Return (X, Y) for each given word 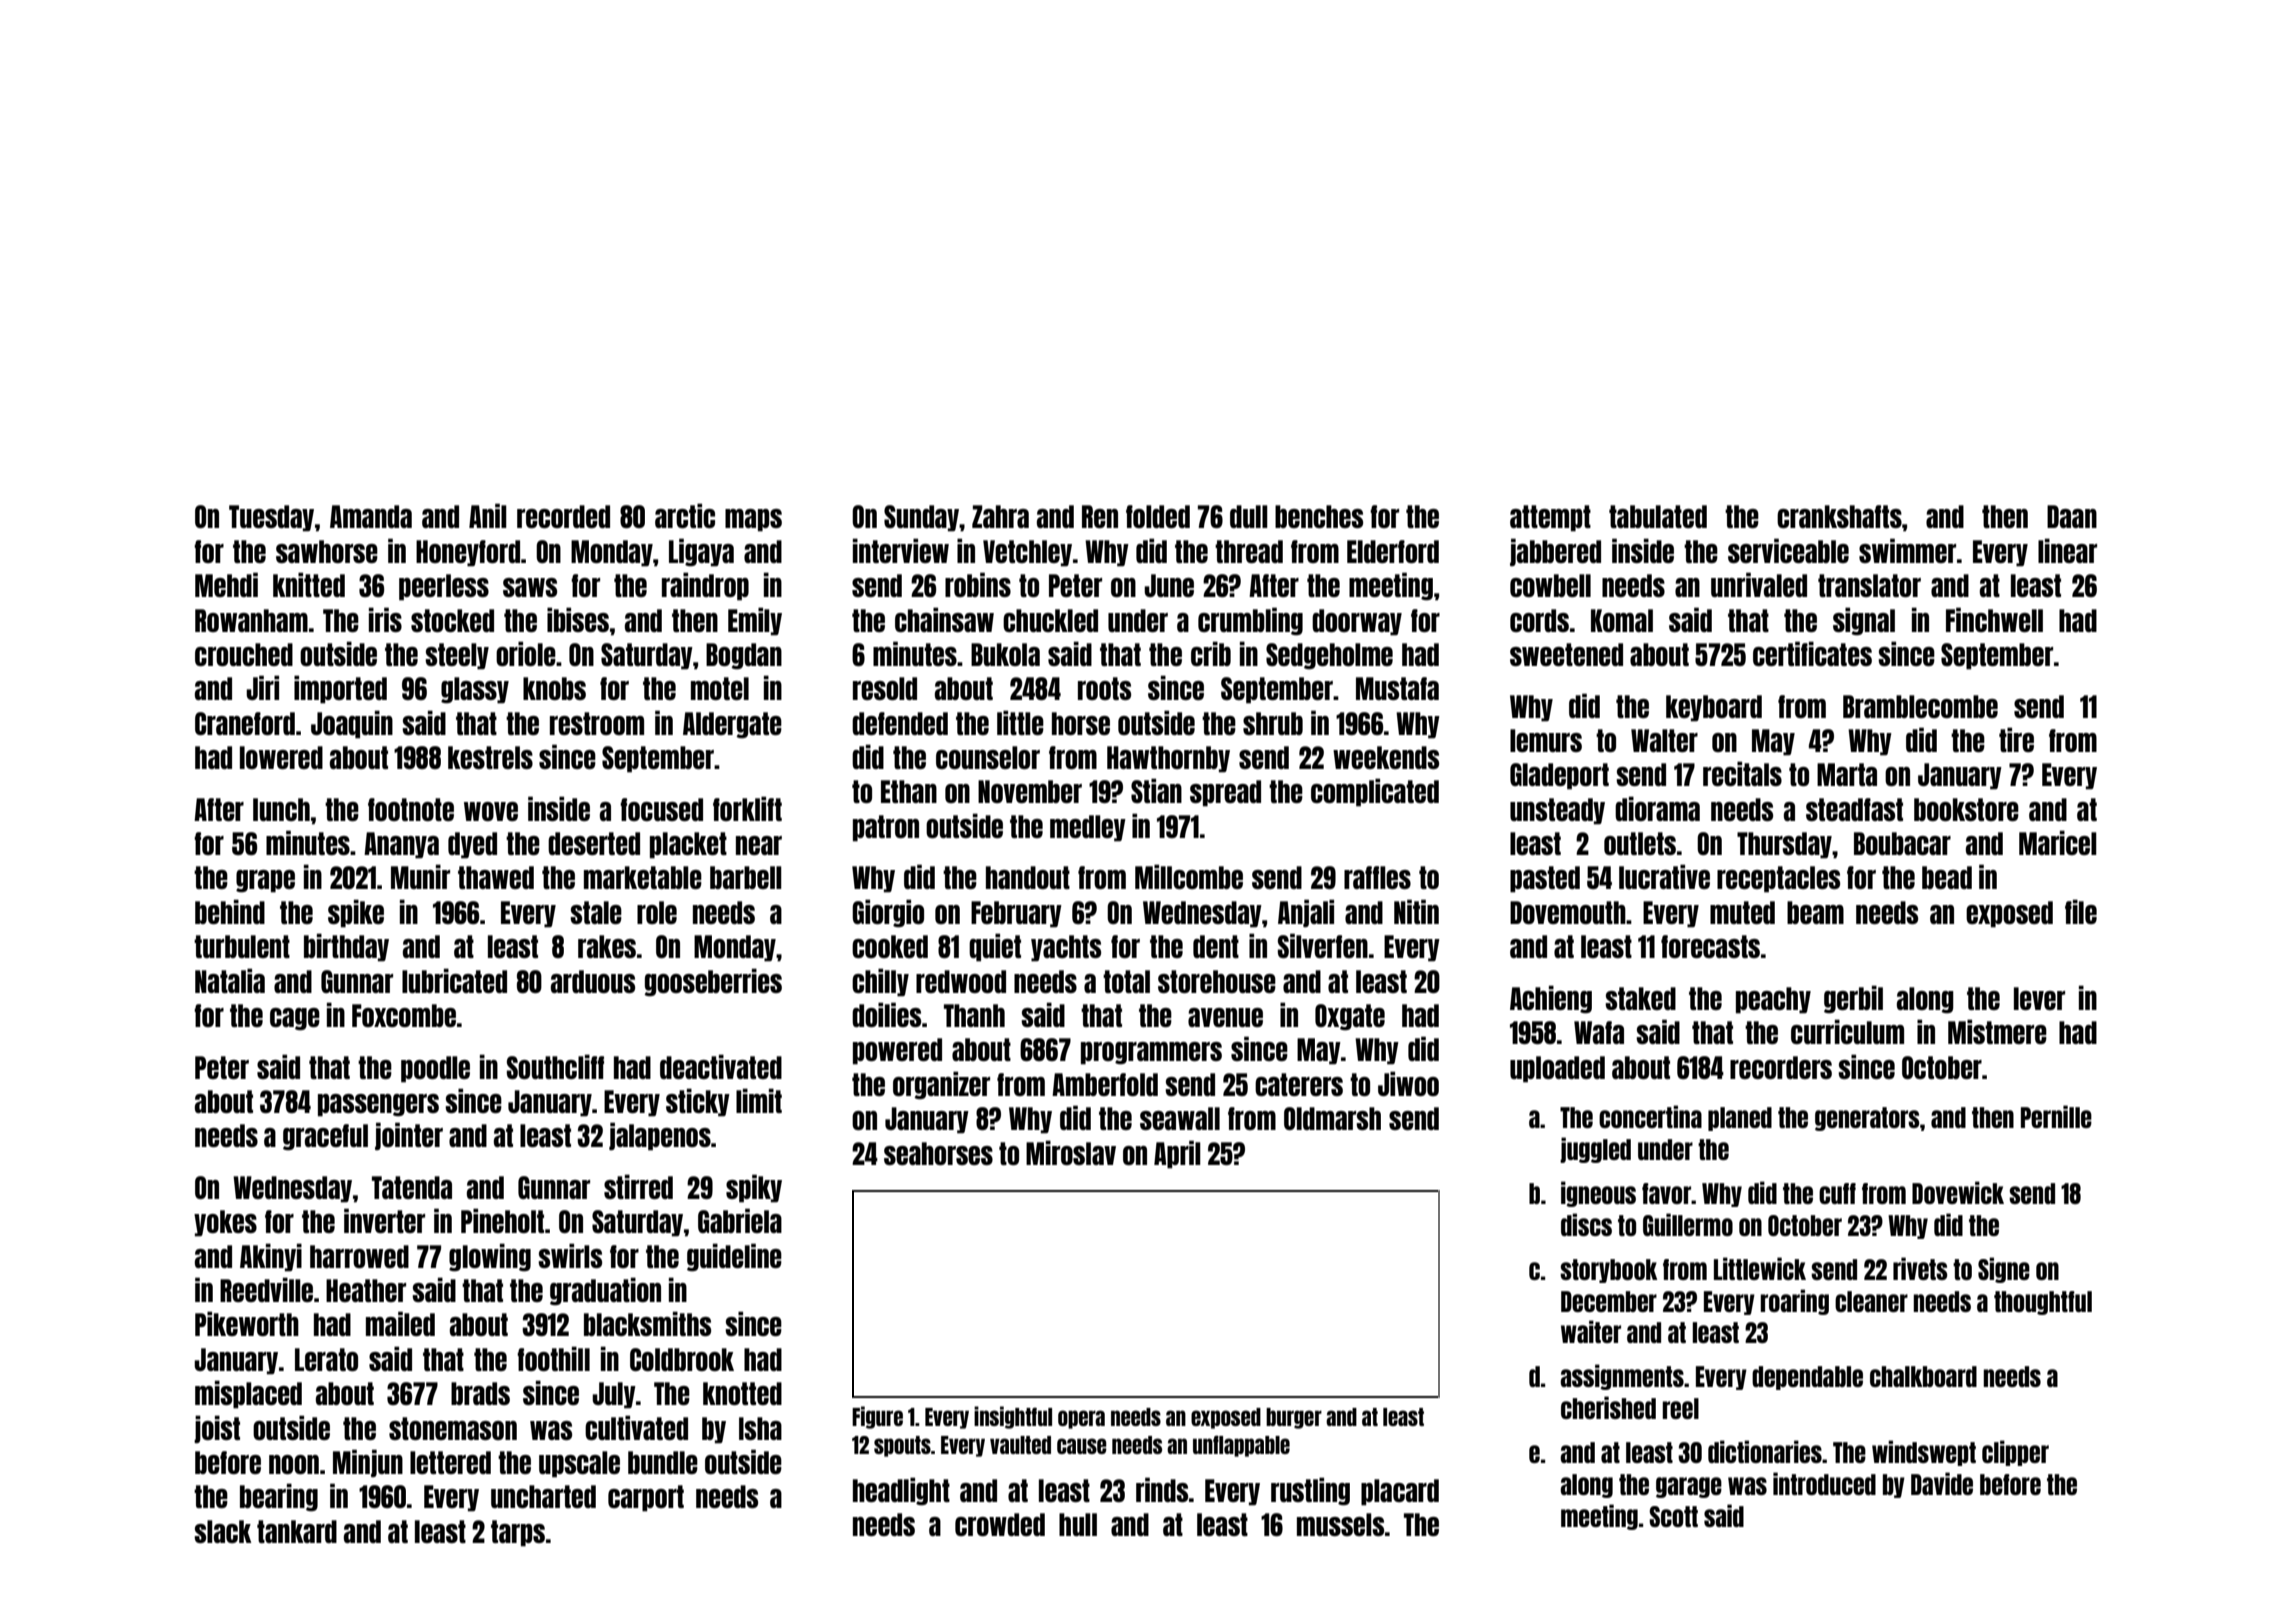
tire (2016, 739)
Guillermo (1688, 1224)
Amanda (371, 516)
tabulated (1658, 516)
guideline (734, 1257)
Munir (420, 876)
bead (1947, 877)
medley (1088, 828)
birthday (346, 947)
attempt (1550, 518)
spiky (754, 1188)
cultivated (636, 1427)
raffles (1377, 877)
